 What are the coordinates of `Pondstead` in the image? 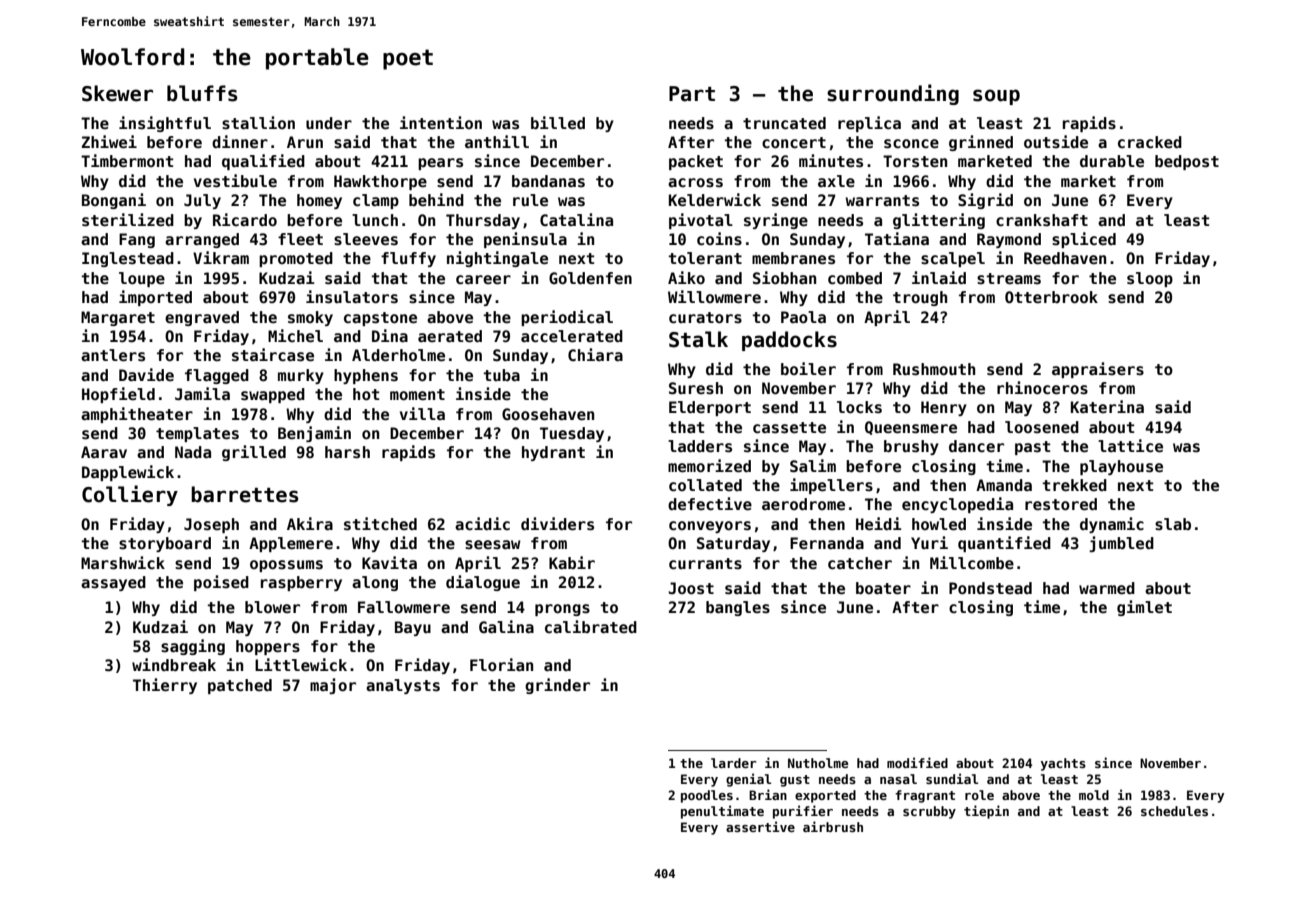 It's located at (990, 588).
